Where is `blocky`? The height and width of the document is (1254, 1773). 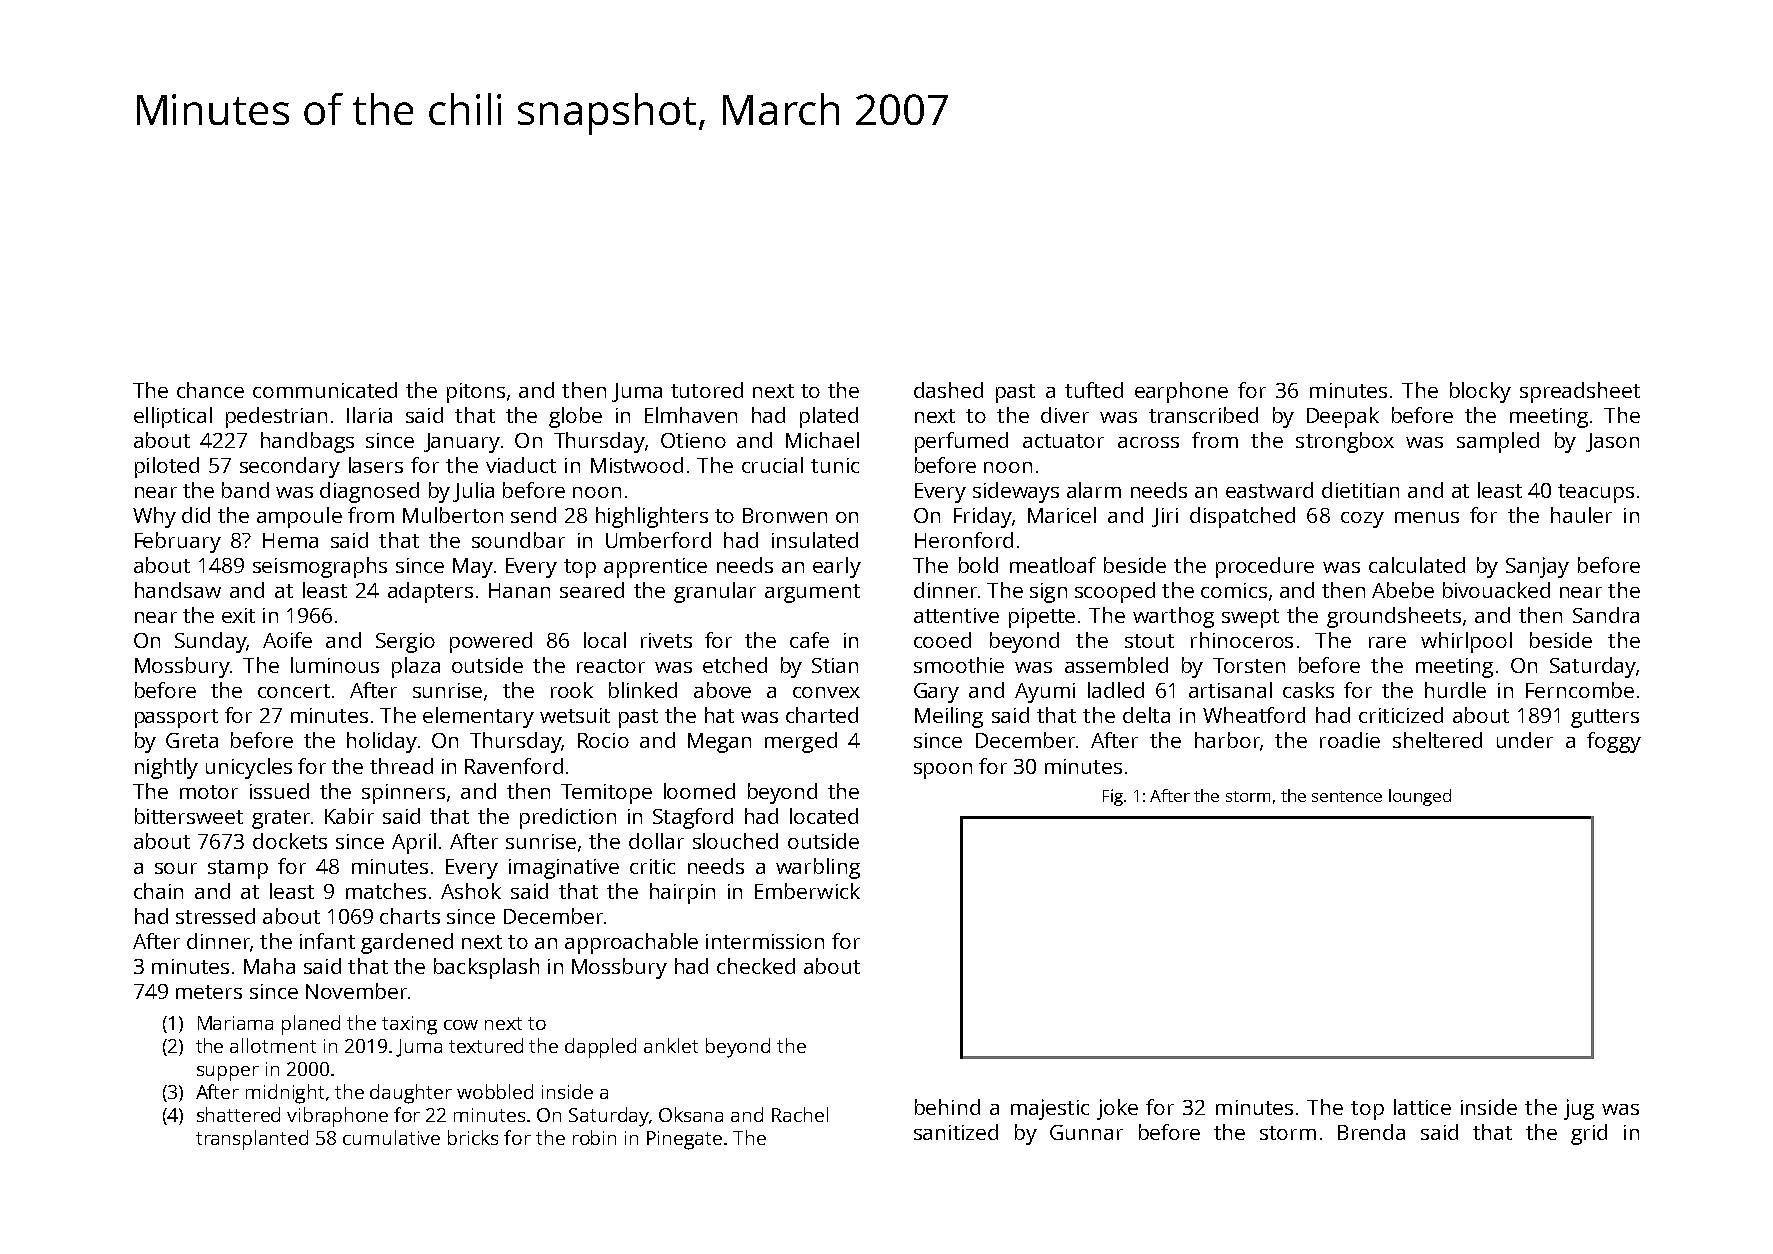 blocky is located at coordinates (1480, 392).
